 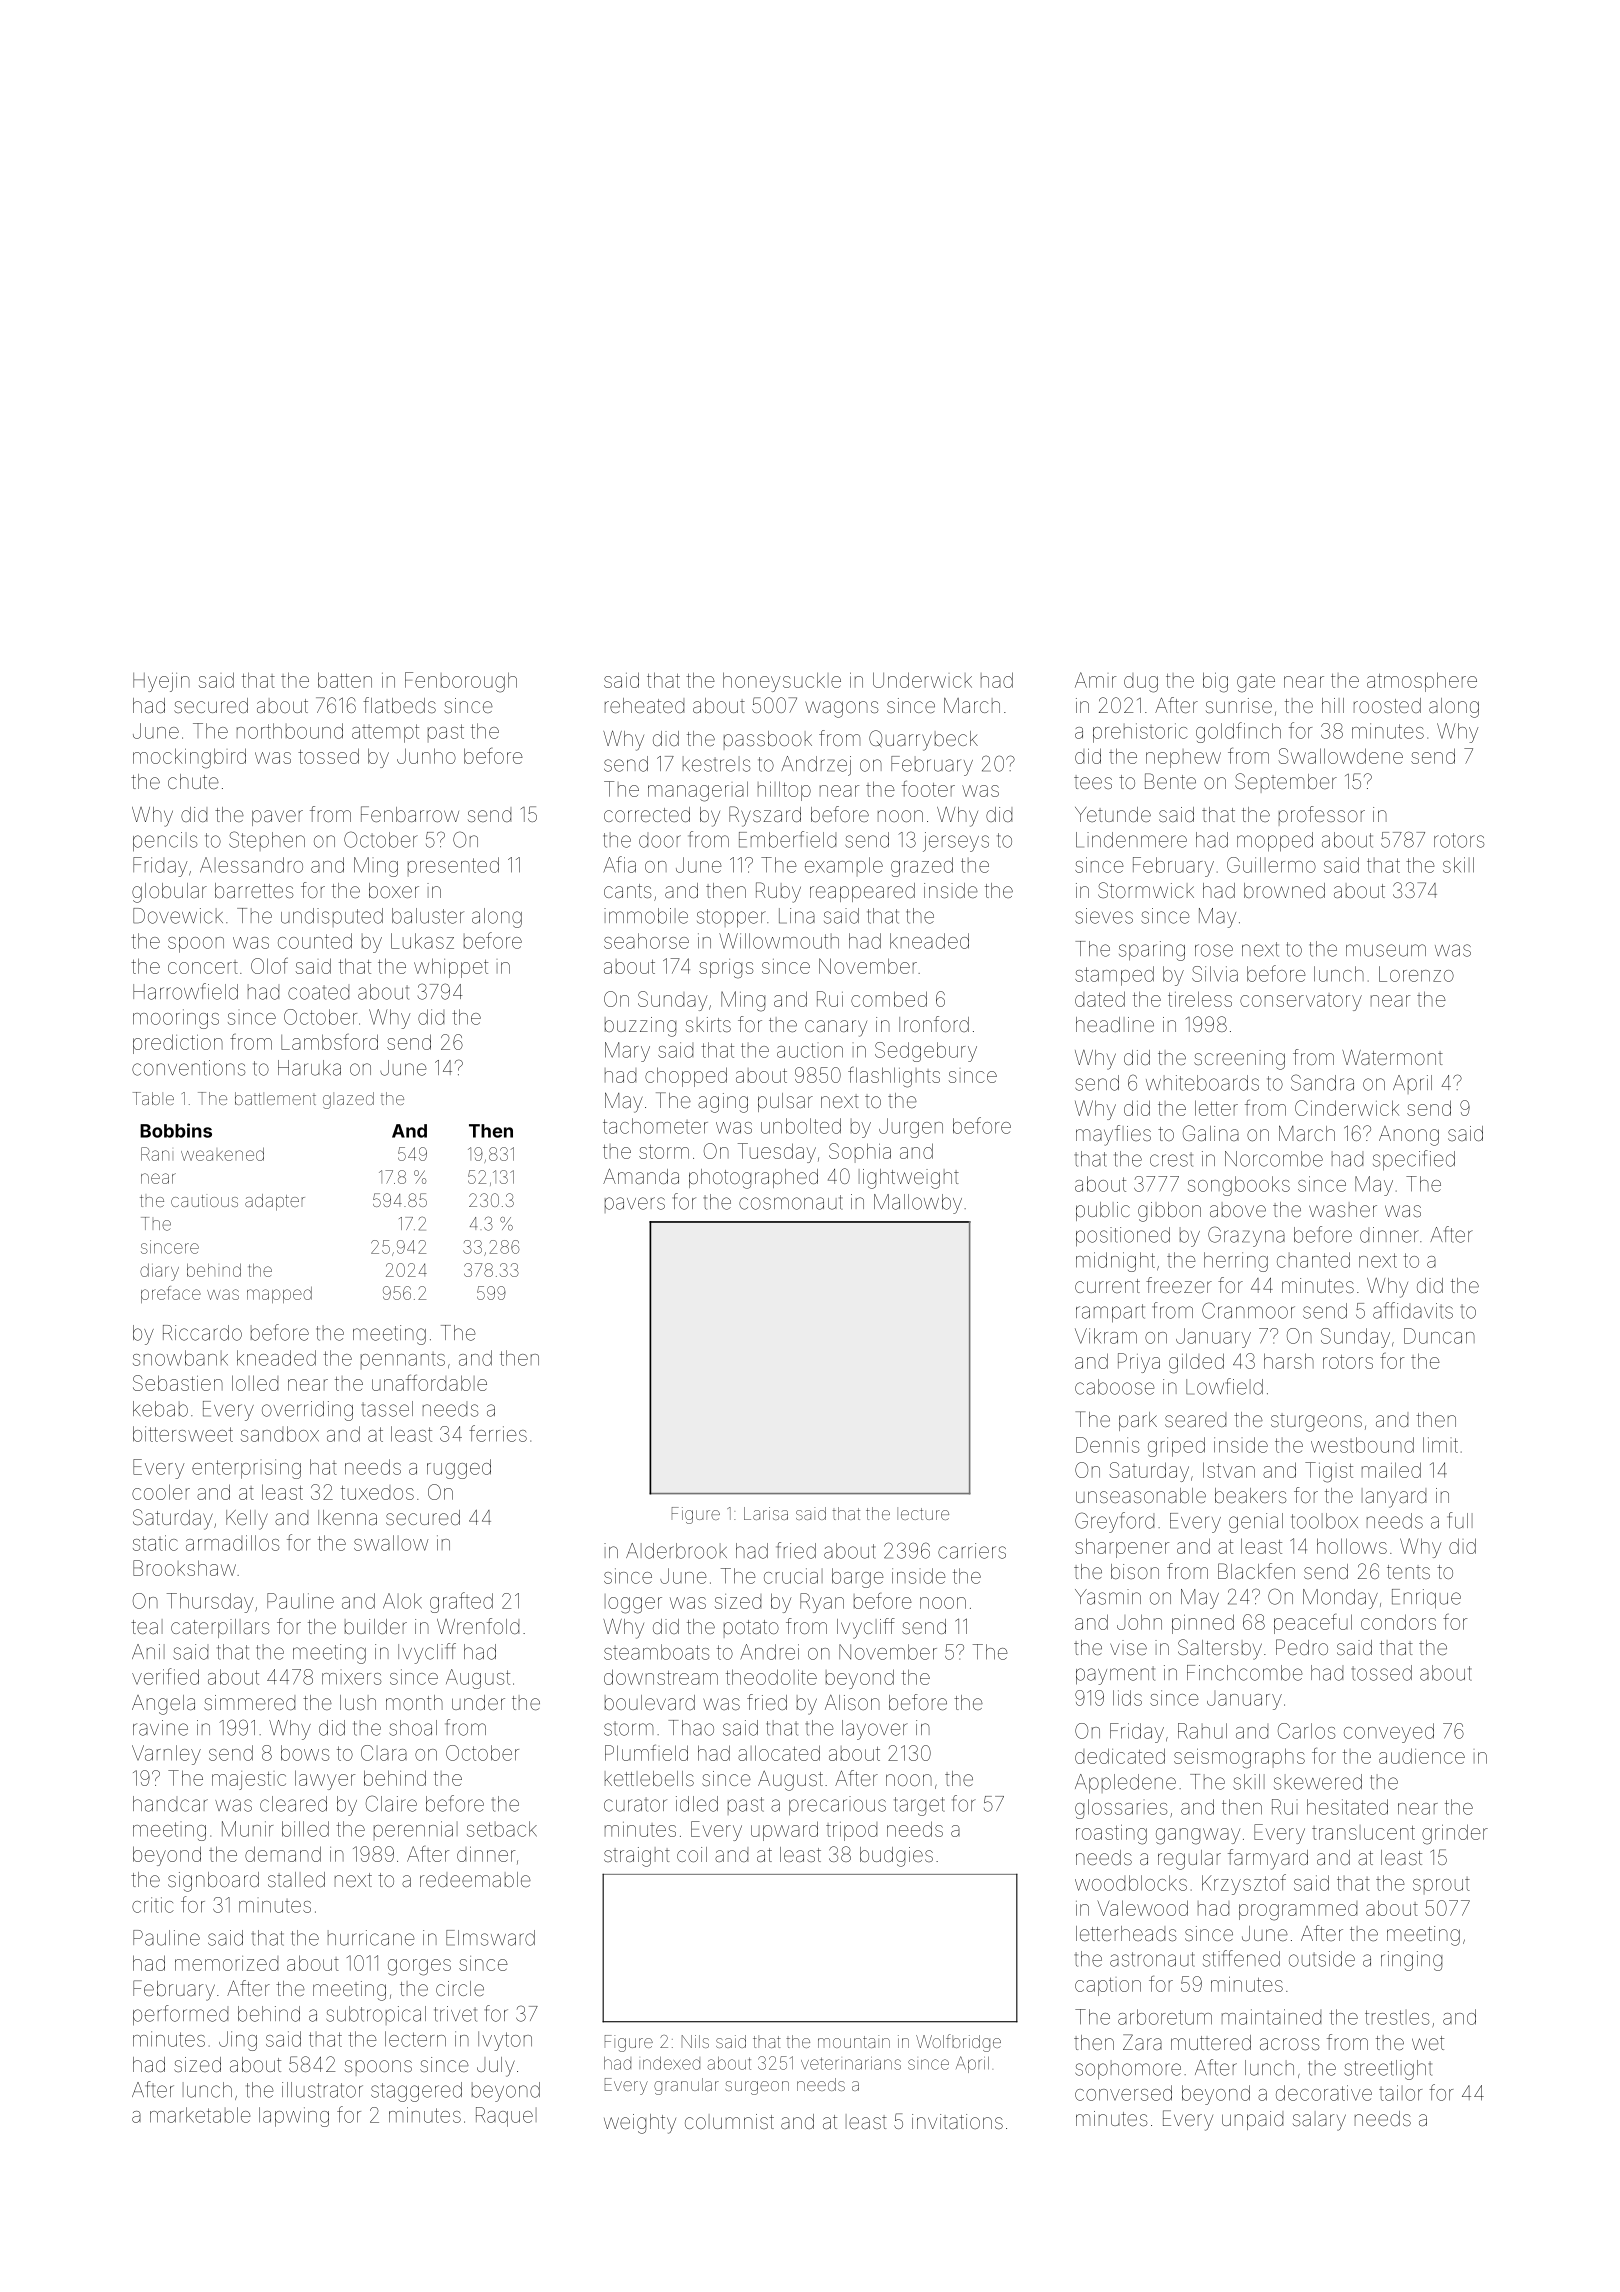 What do you see at coordinates (640, 2124) in the screenshot?
I see `weighty` at bounding box center [640, 2124].
